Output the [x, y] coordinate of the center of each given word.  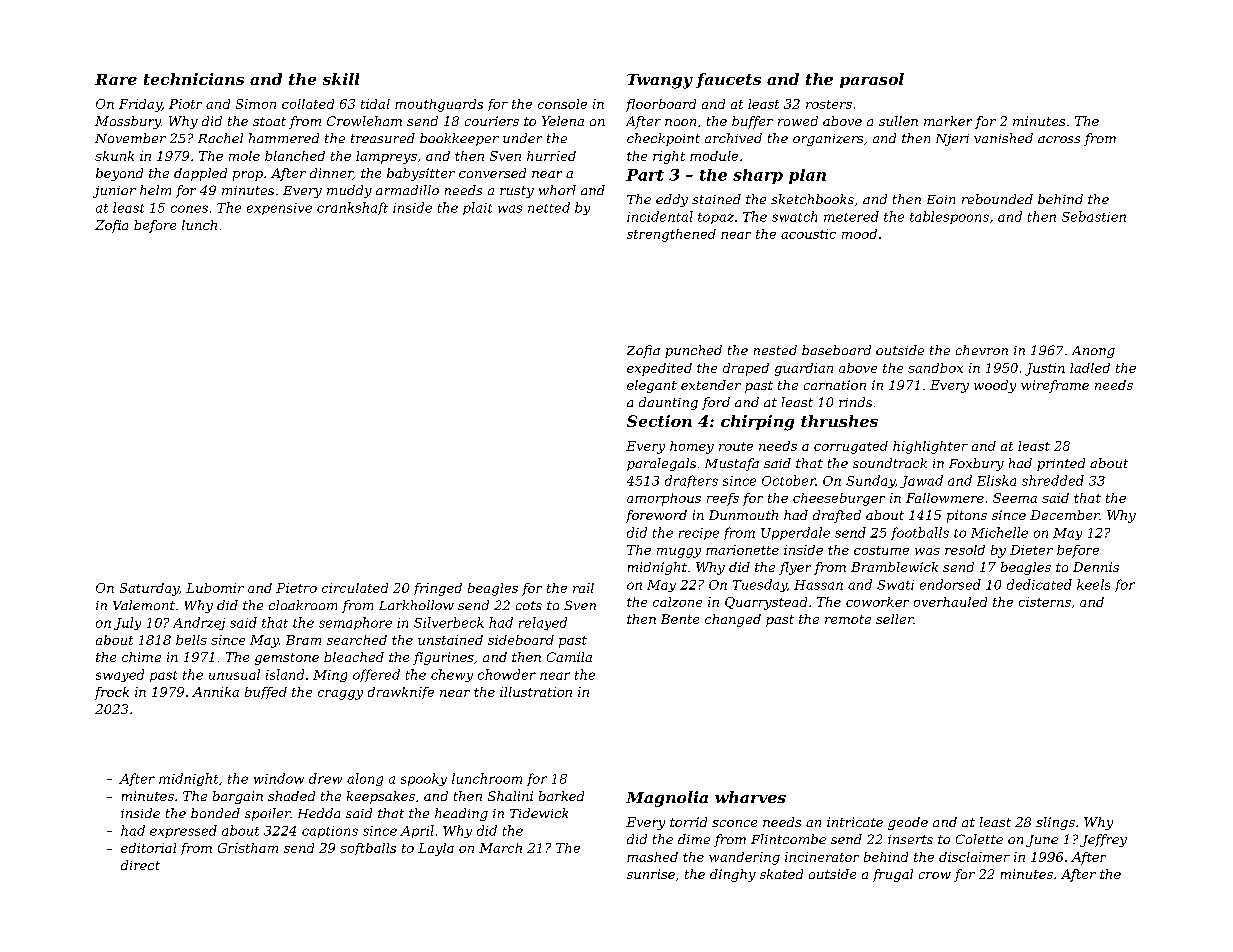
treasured [383, 138]
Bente [680, 619]
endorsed [950, 584]
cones [189, 209]
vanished [1003, 138]
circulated [355, 588]
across [1059, 139]
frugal [893, 875]
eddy [672, 200]
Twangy [660, 81]
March [500, 848]
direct [140, 865]
